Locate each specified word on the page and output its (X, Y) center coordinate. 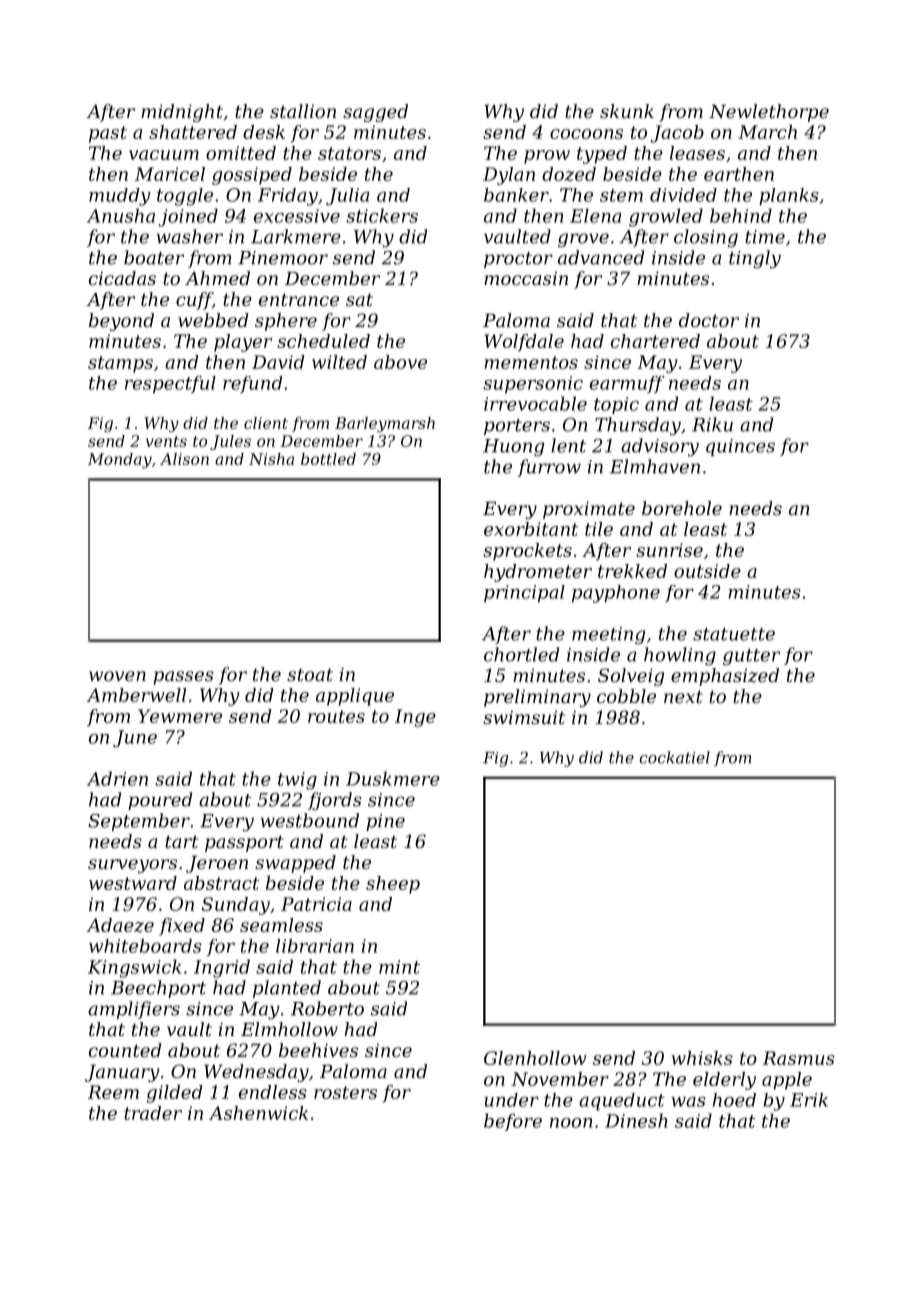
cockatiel (674, 757)
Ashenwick (258, 1113)
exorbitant (531, 529)
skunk (627, 111)
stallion (303, 111)
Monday (120, 460)
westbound (309, 820)
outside (707, 571)
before (513, 1122)
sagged (375, 113)
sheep (393, 885)
